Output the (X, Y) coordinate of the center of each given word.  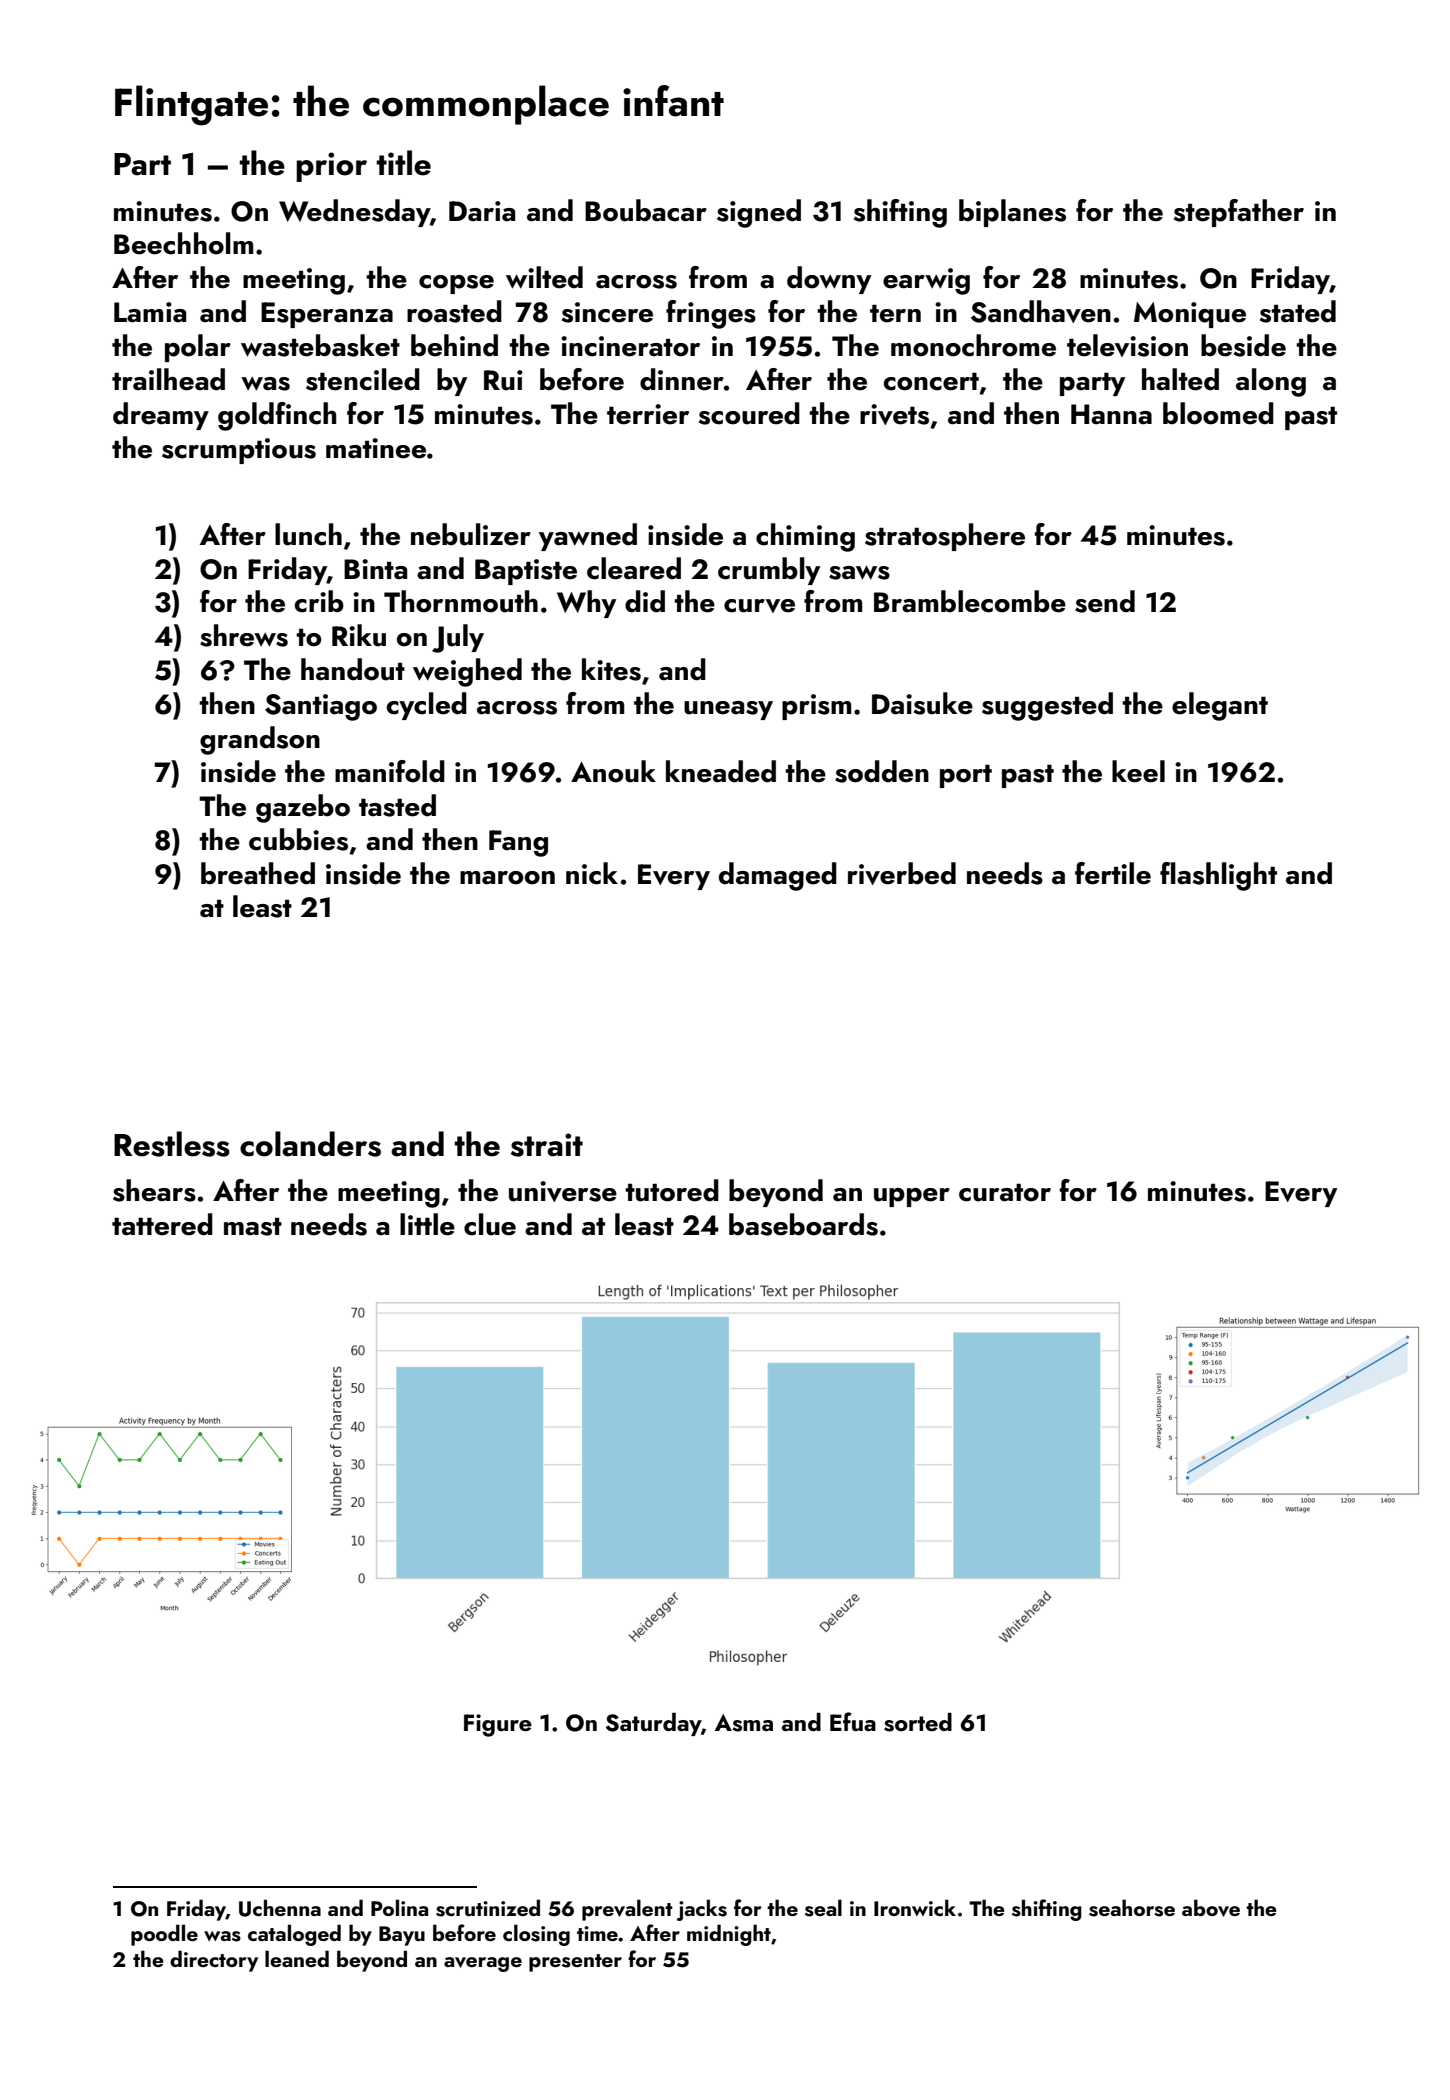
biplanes (1012, 213)
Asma (744, 1723)
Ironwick (915, 1907)
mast (253, 1227)
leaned (297, 1958)
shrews (244, 635)
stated (1298, 311)
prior (331, 167)
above (1211, 1908)
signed (759, 213)
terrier (648, 414)
